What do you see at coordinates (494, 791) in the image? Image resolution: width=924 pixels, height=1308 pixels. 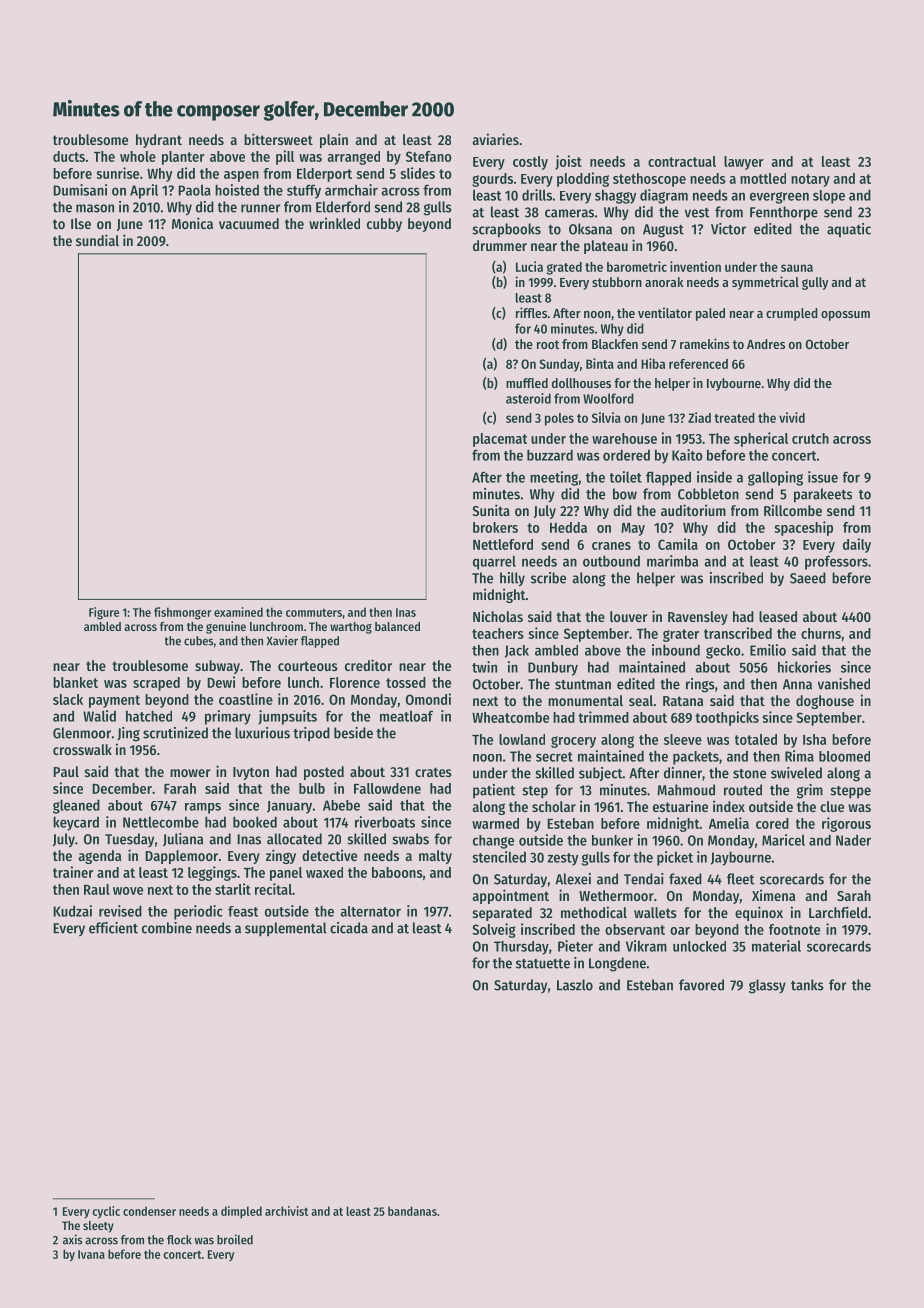 I see `patient` at bounding box center [494, 791].
